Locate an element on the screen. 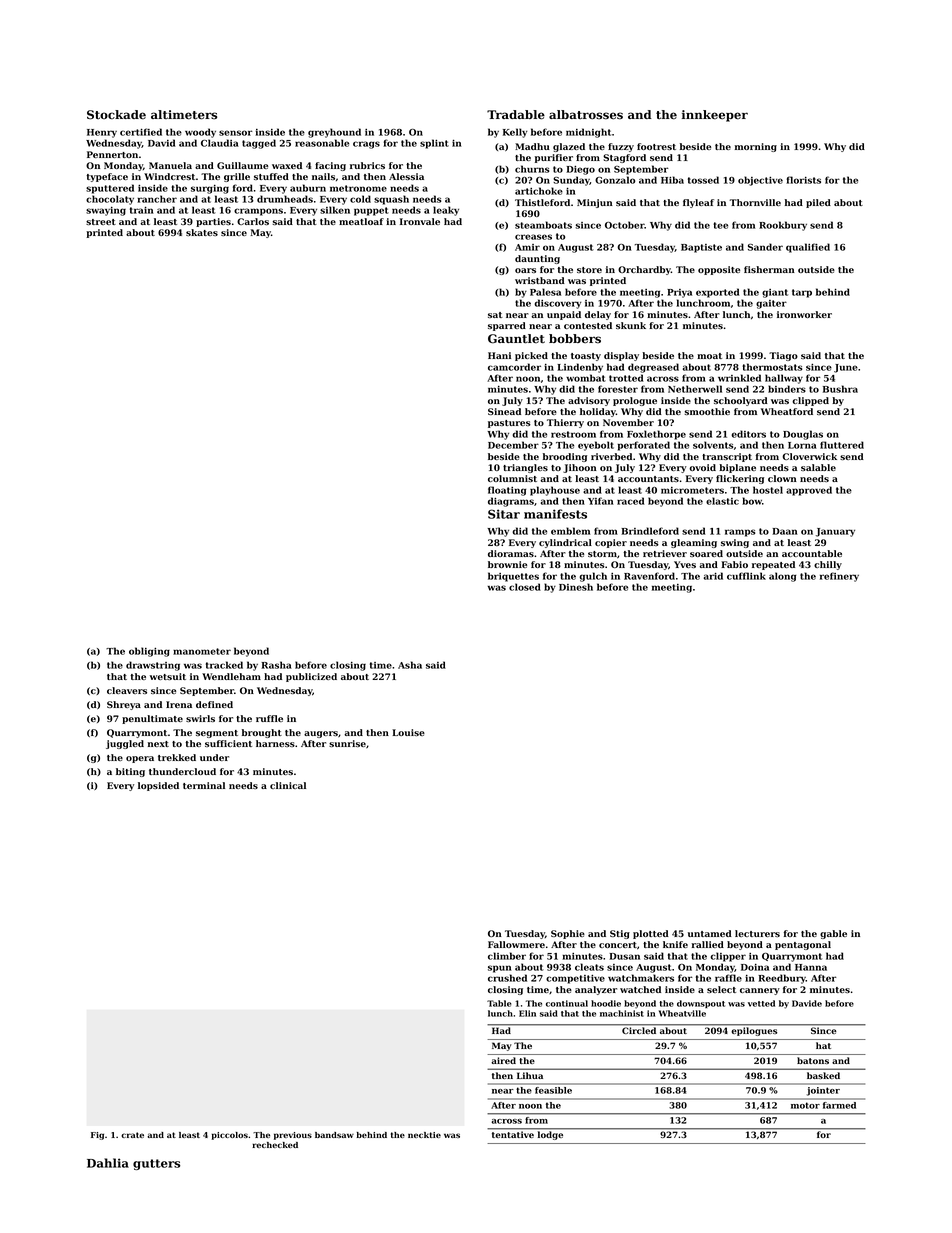 The image size is (952, 1233). innkeeper is located at coordinates (715, 116).
